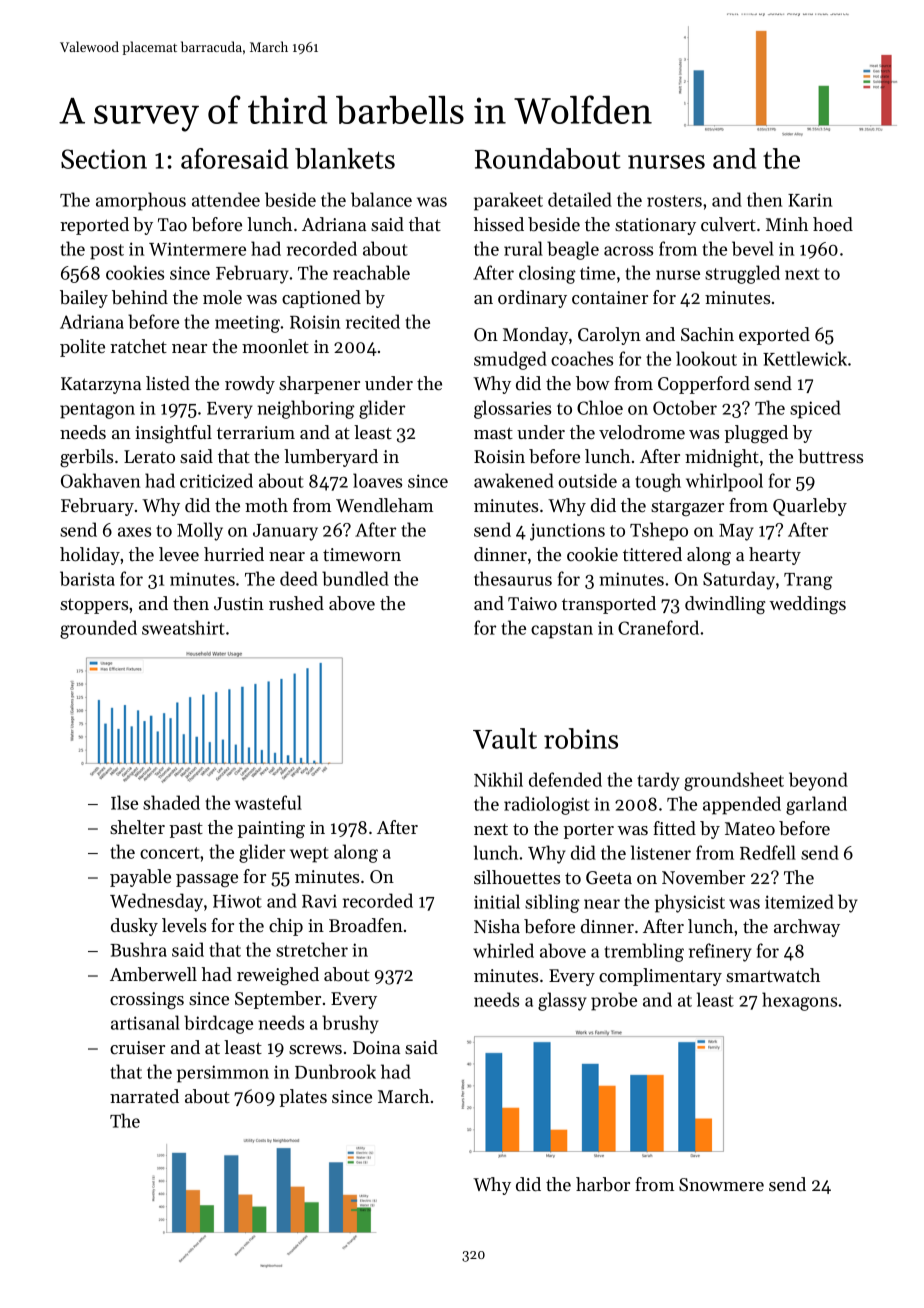 The height and width of the screenshot is (1308, 924). Describe the element at coordinates (512, 409) in the screenshot. I see `glossaries` at that location.
